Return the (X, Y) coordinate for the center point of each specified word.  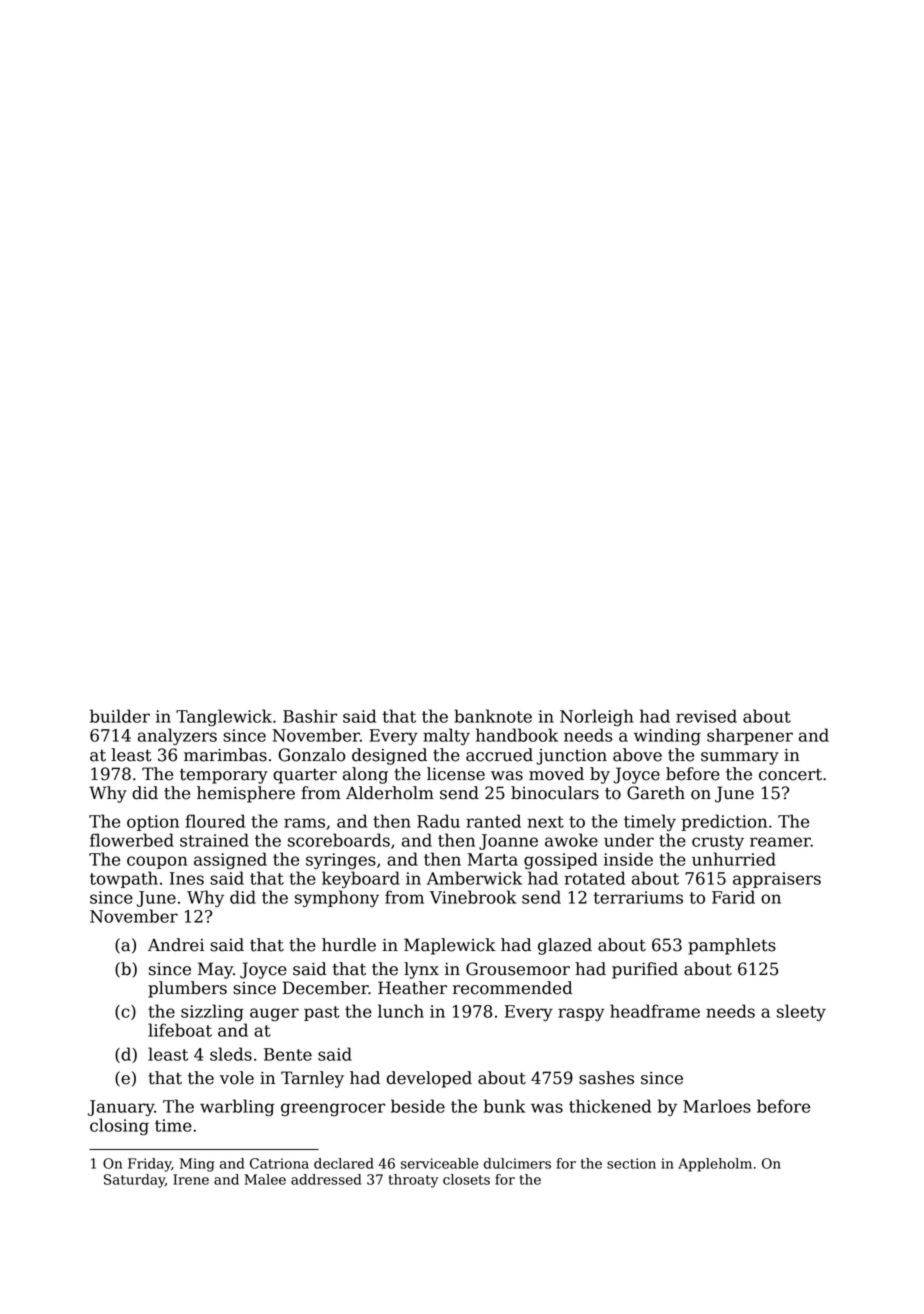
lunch (401, 1011)
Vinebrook (473, 897)
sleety (801, 1012)
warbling (237, 1107)
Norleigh (596, 718)
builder (120, 716)
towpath (124, 879)
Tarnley (312, 1079)
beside (418, 1106)
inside (628, 859)
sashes (606, 1078)
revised (706, 716)
